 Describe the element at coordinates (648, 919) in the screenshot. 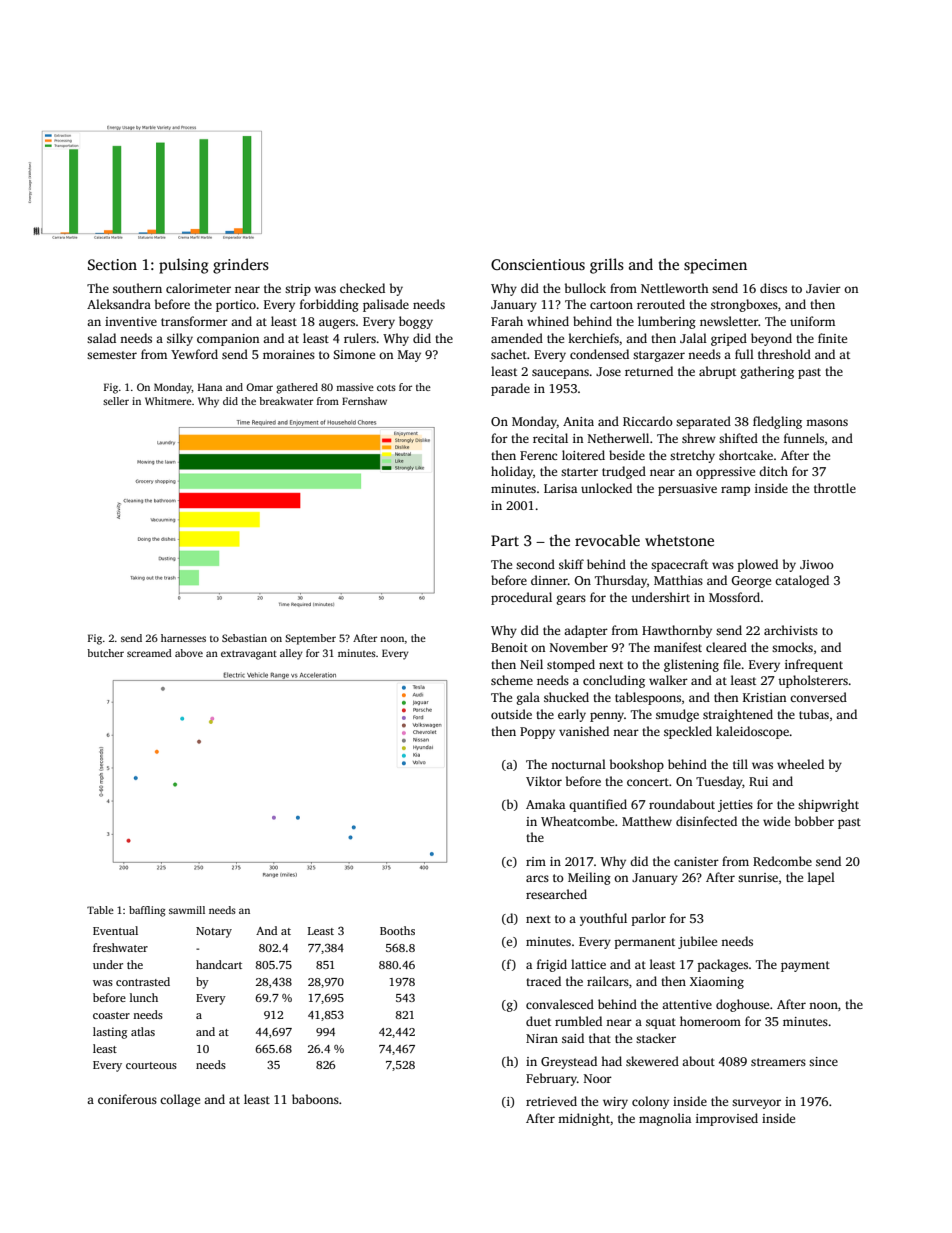

I see `parlor` at that location.
